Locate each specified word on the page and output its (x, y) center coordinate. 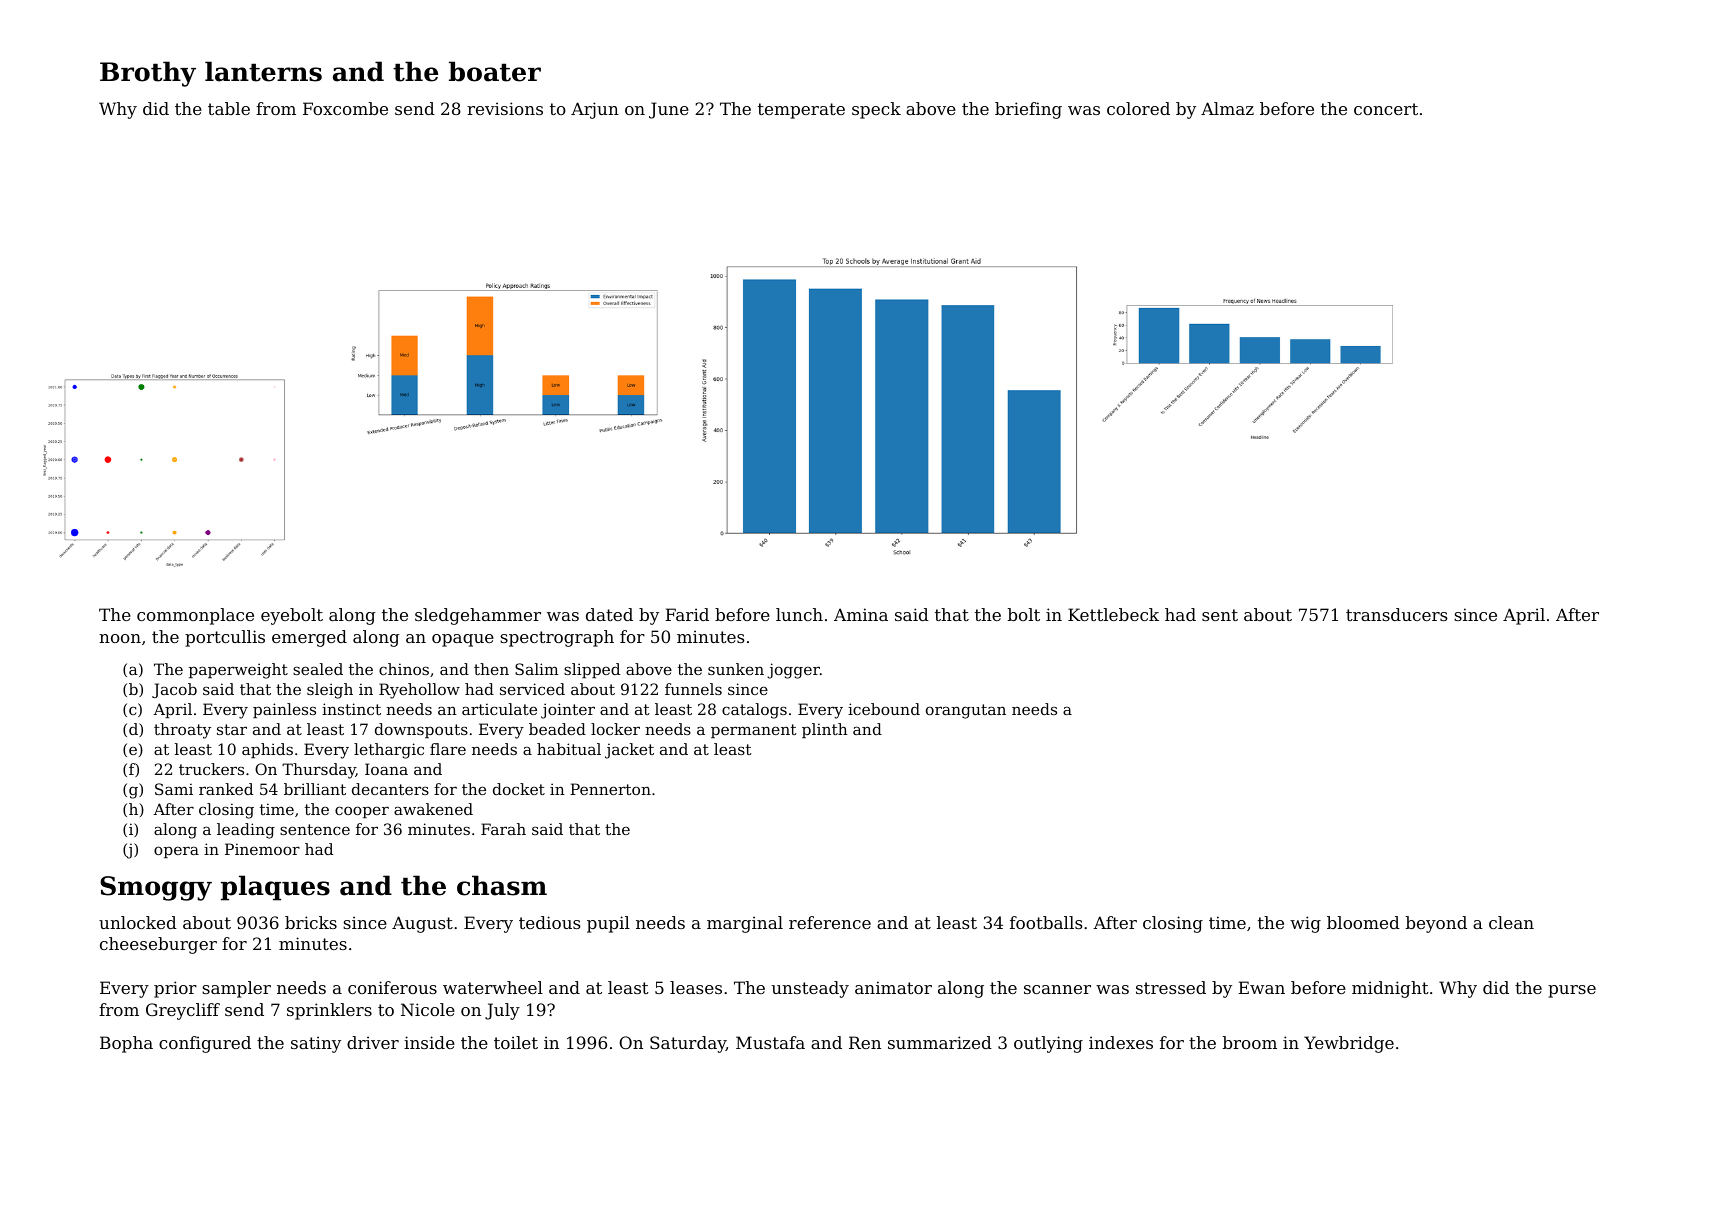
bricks (311, 922)
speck (876, 110)
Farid (687, 614)
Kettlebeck (1113, 614)
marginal (745, 924)
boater (495, 71)
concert (1386, 109)
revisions (505, 108)
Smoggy (156, 888)
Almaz (1227, 108)
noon (120, 638)
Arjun (595, 110)
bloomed (1363, 922)
